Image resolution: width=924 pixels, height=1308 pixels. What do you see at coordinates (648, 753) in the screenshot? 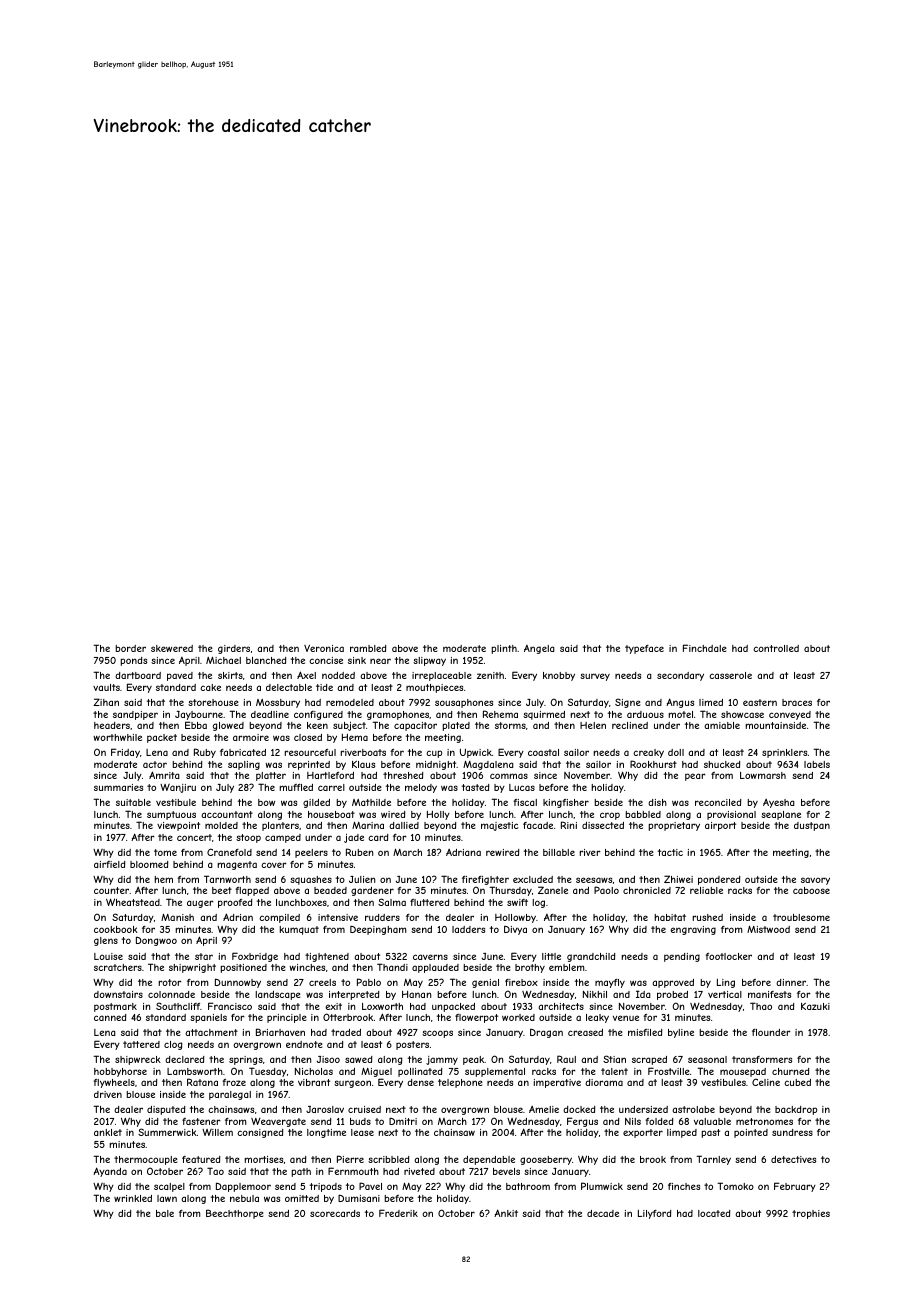
I see `creaky` at bounding box center [648, 753].
